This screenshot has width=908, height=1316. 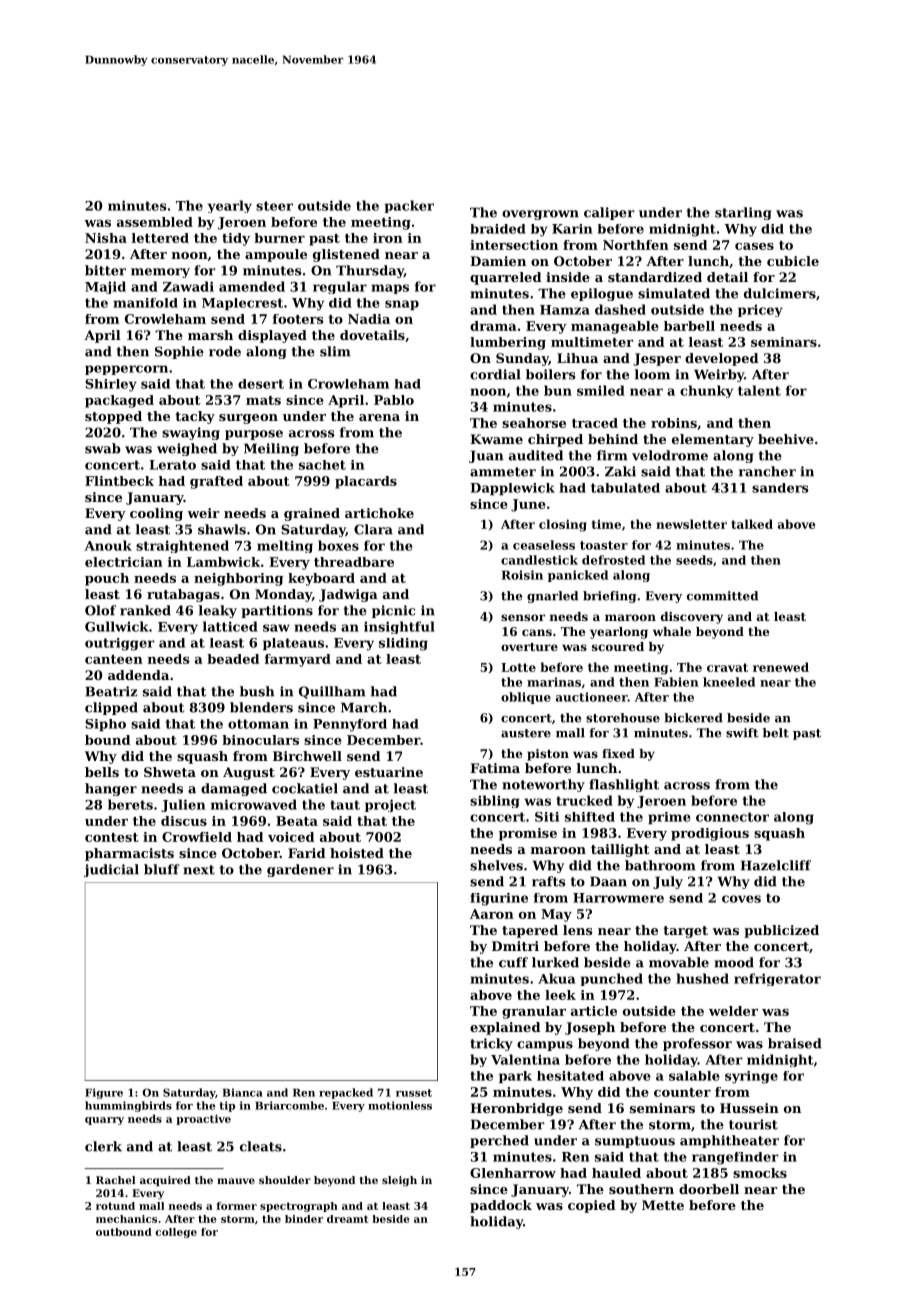 I want to click on barbell, so click(x=689, y=326).
